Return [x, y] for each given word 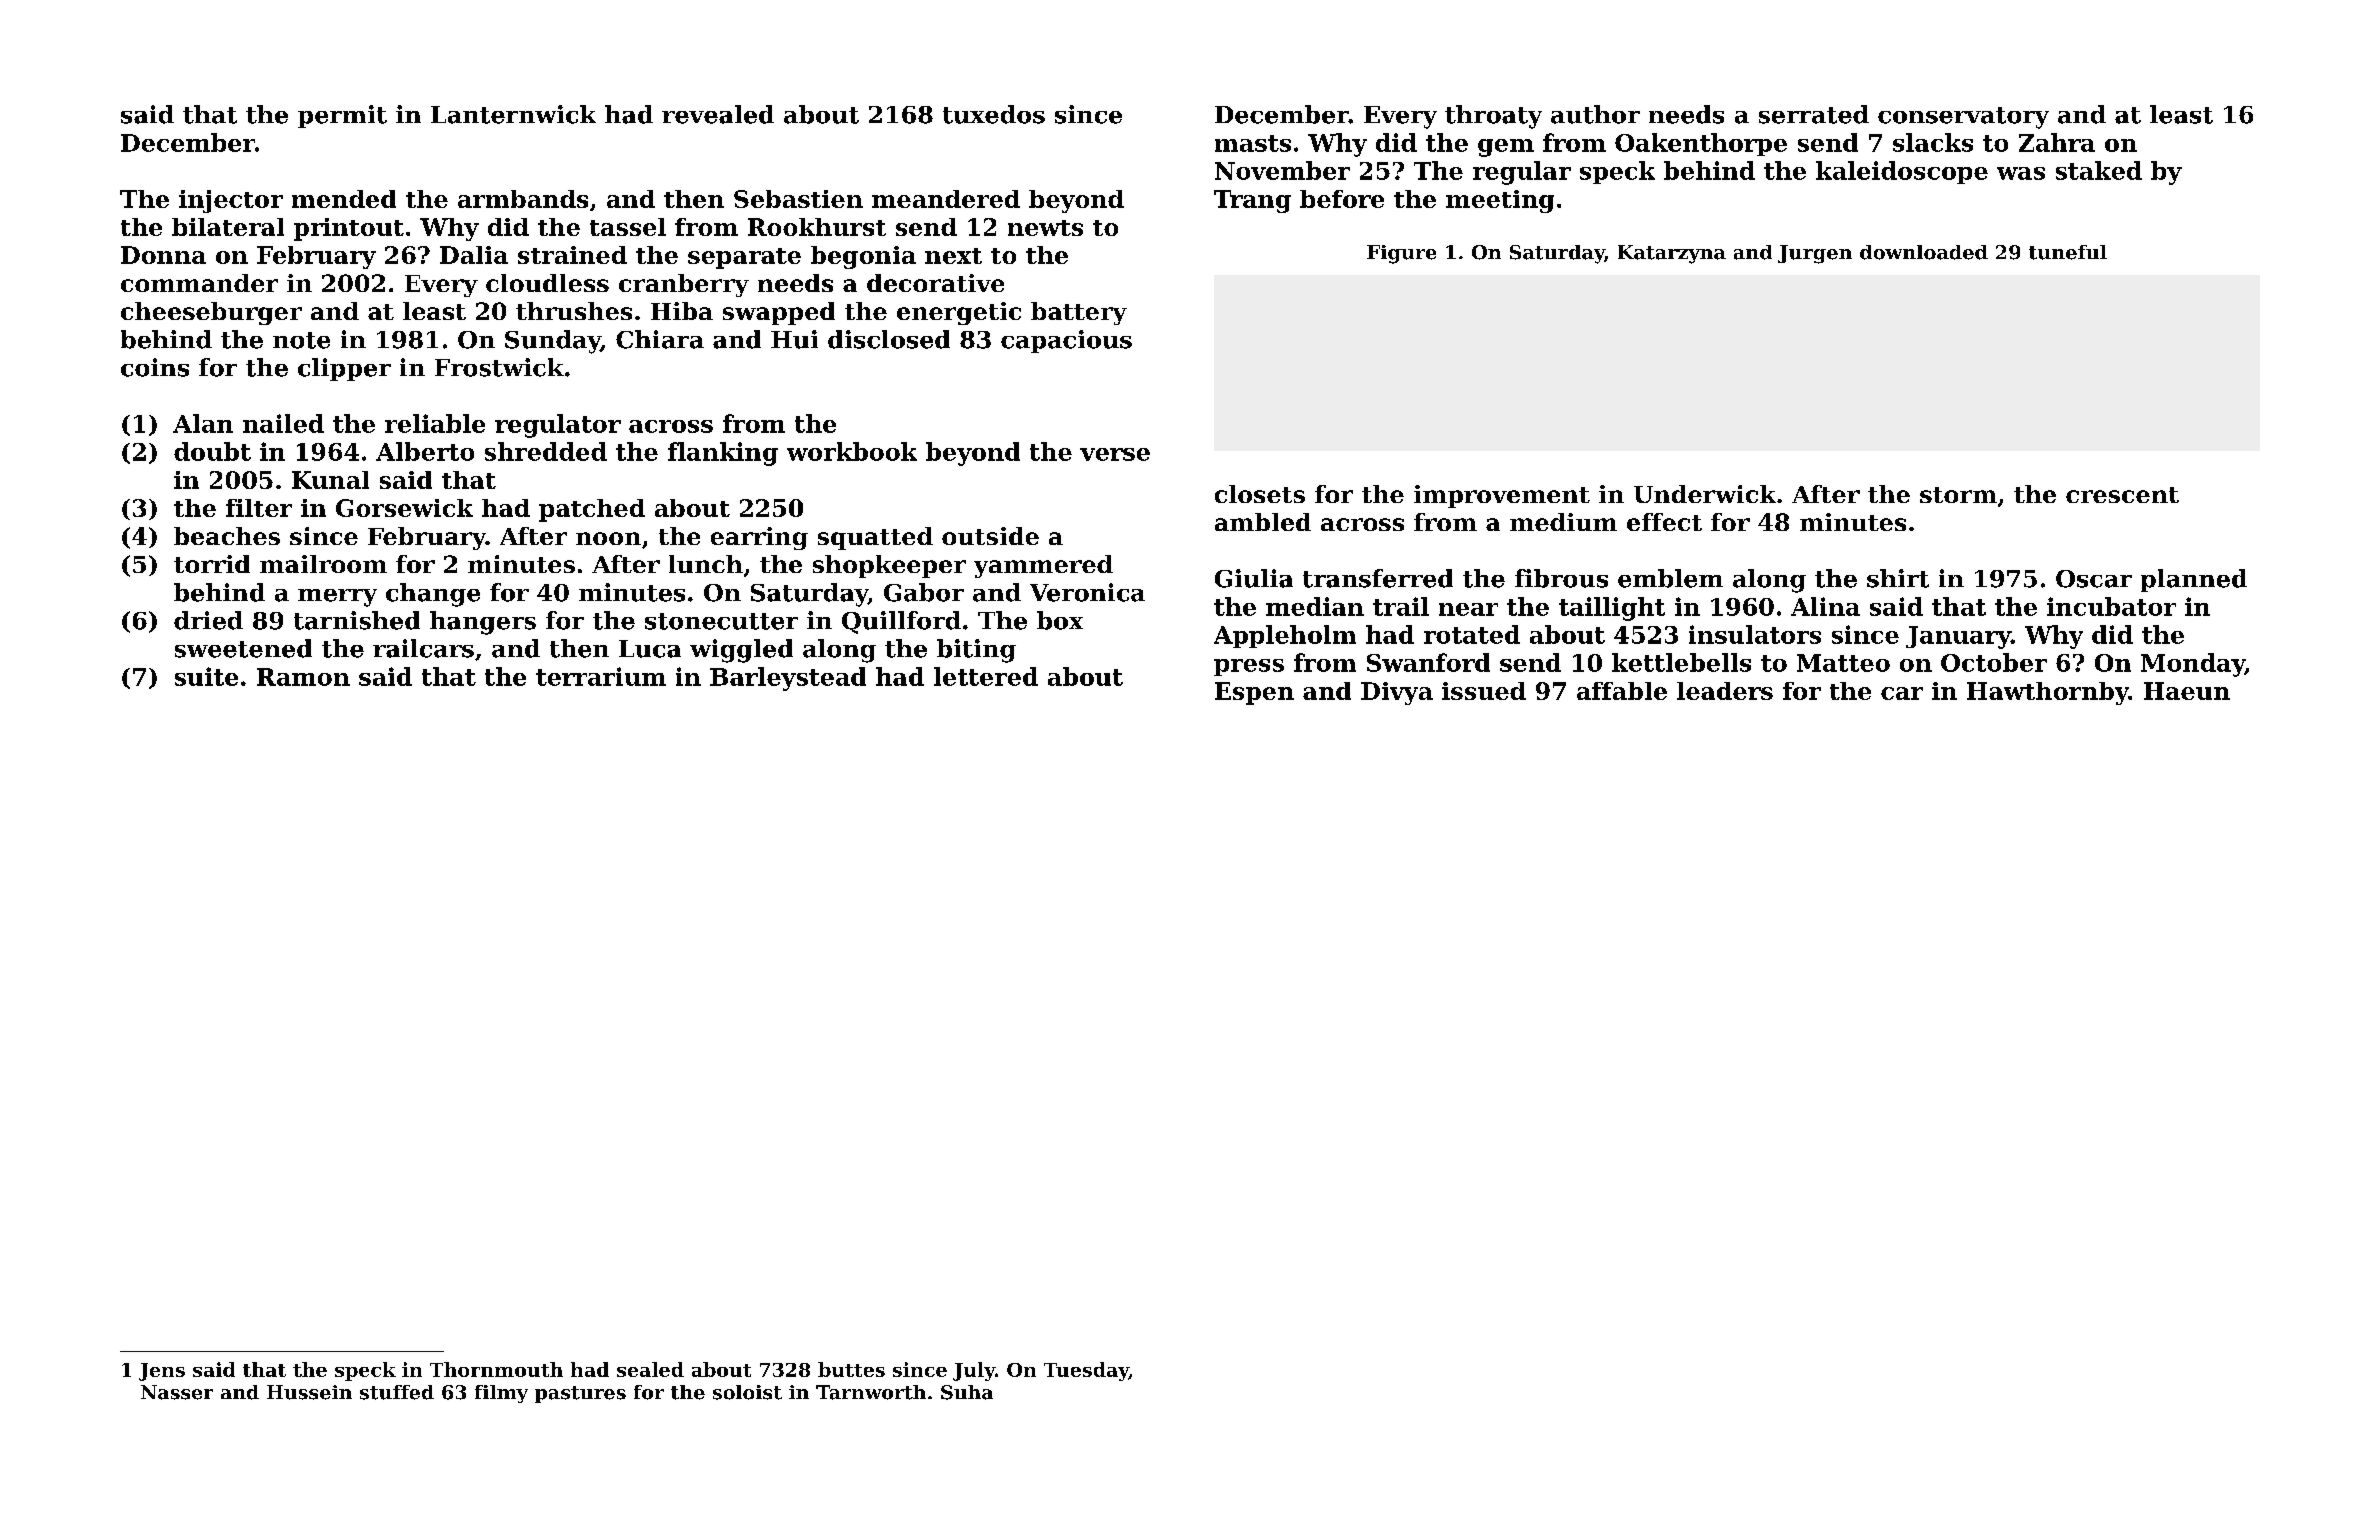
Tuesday [1086, 1371]
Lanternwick [513, 114]
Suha [967, 1392]
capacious [1066, 341]
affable [1622, 691]
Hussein [309, 1392]
